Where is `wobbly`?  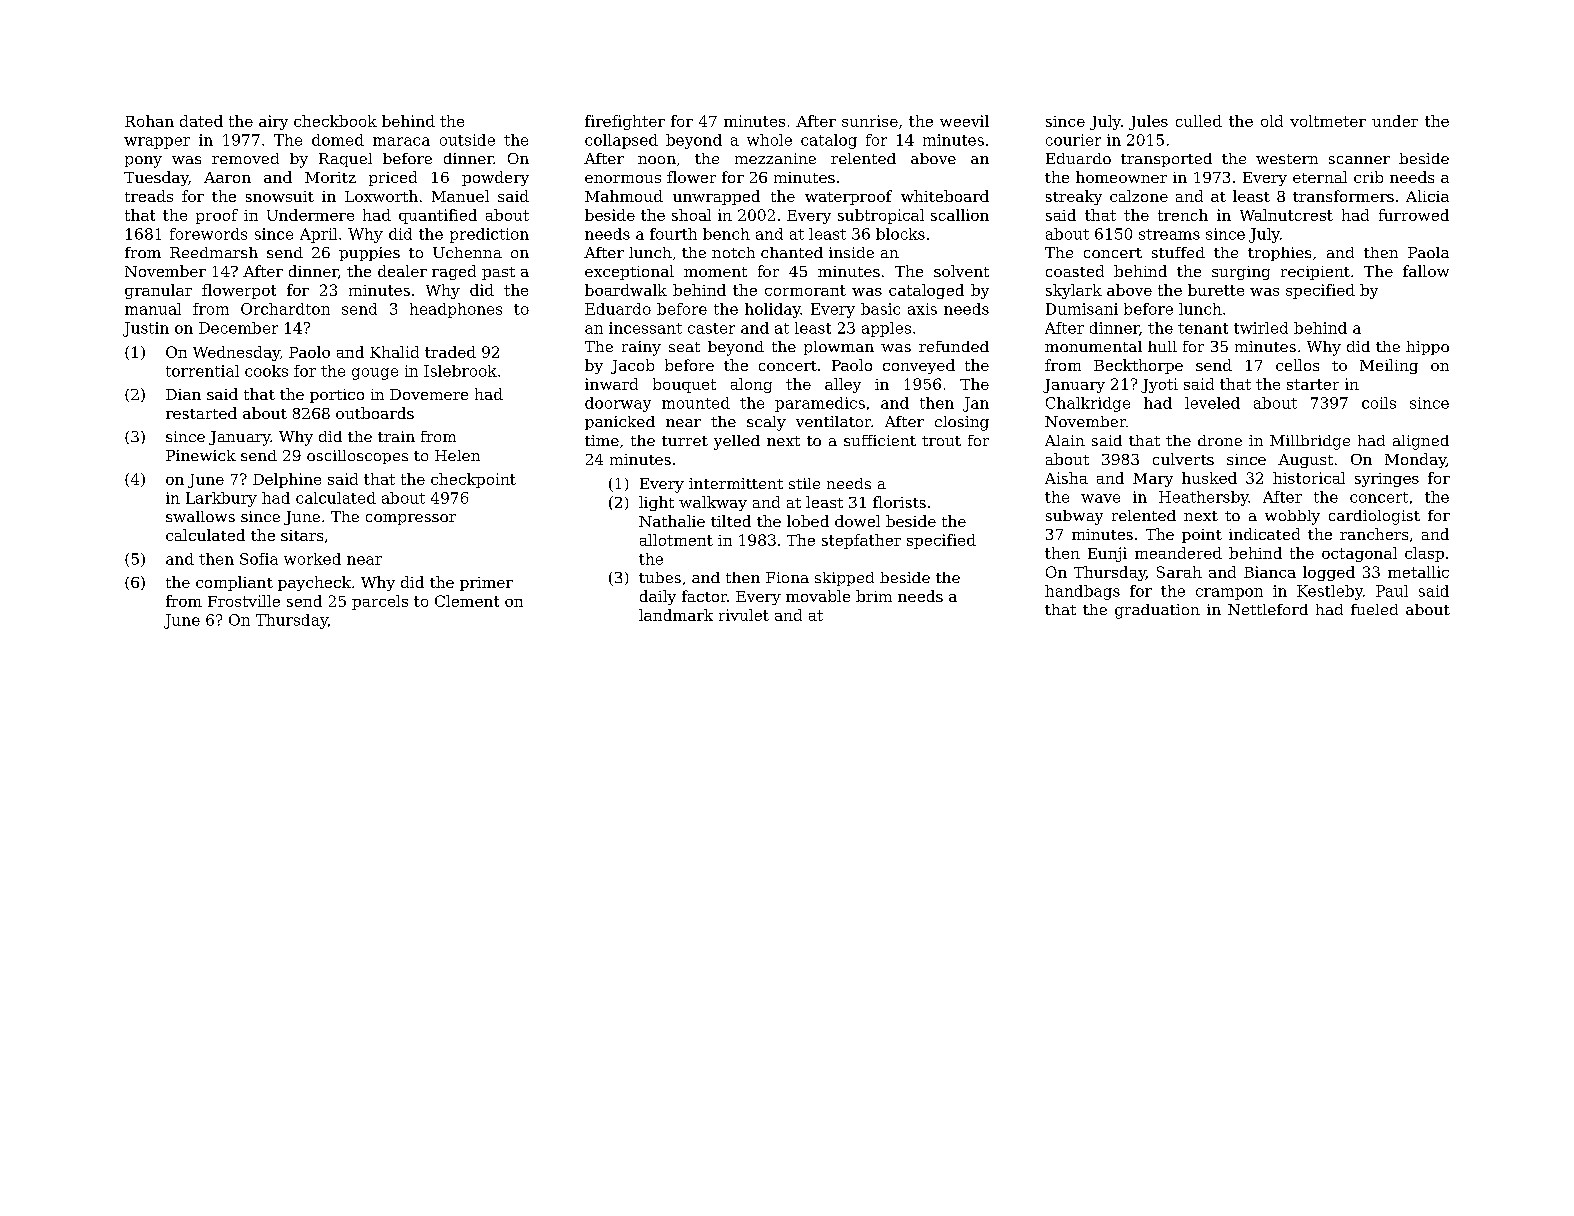 wobbly is located at coordinates (1292, 517).
